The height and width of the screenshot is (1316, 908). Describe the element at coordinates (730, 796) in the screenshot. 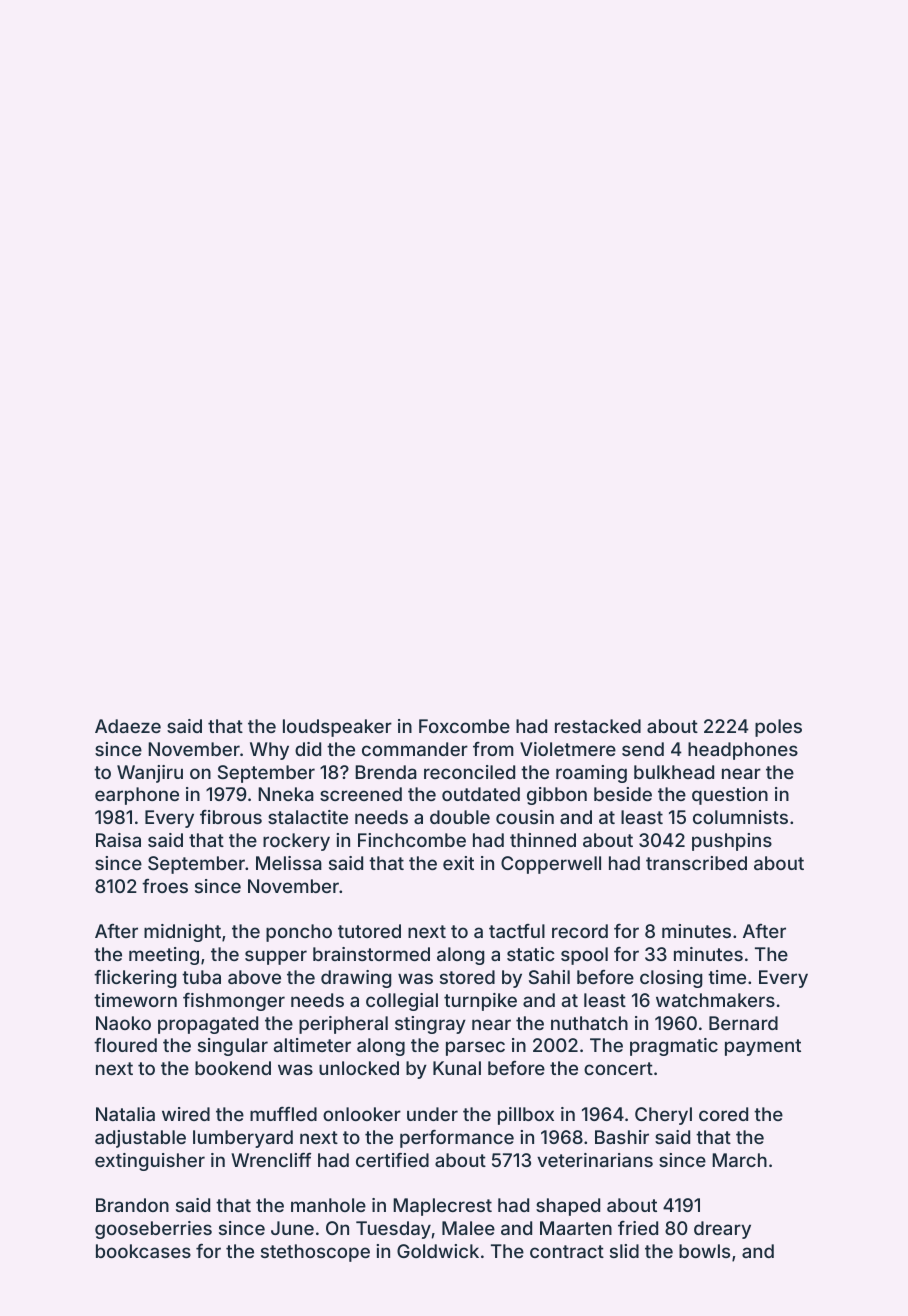

I see `question` at that location.
